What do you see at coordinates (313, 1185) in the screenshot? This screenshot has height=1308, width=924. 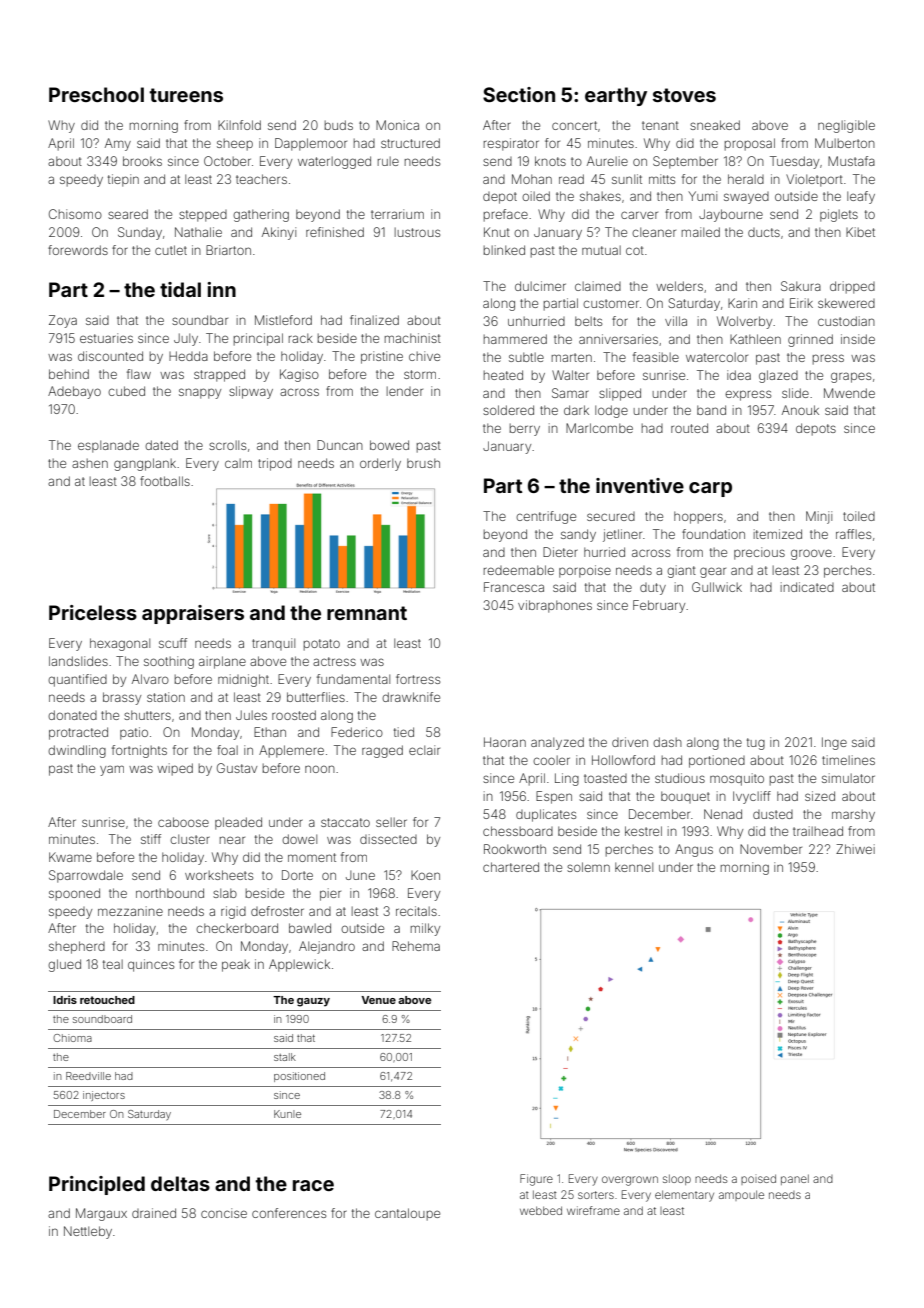 I see `race` at bounding box center [313, 1185].
